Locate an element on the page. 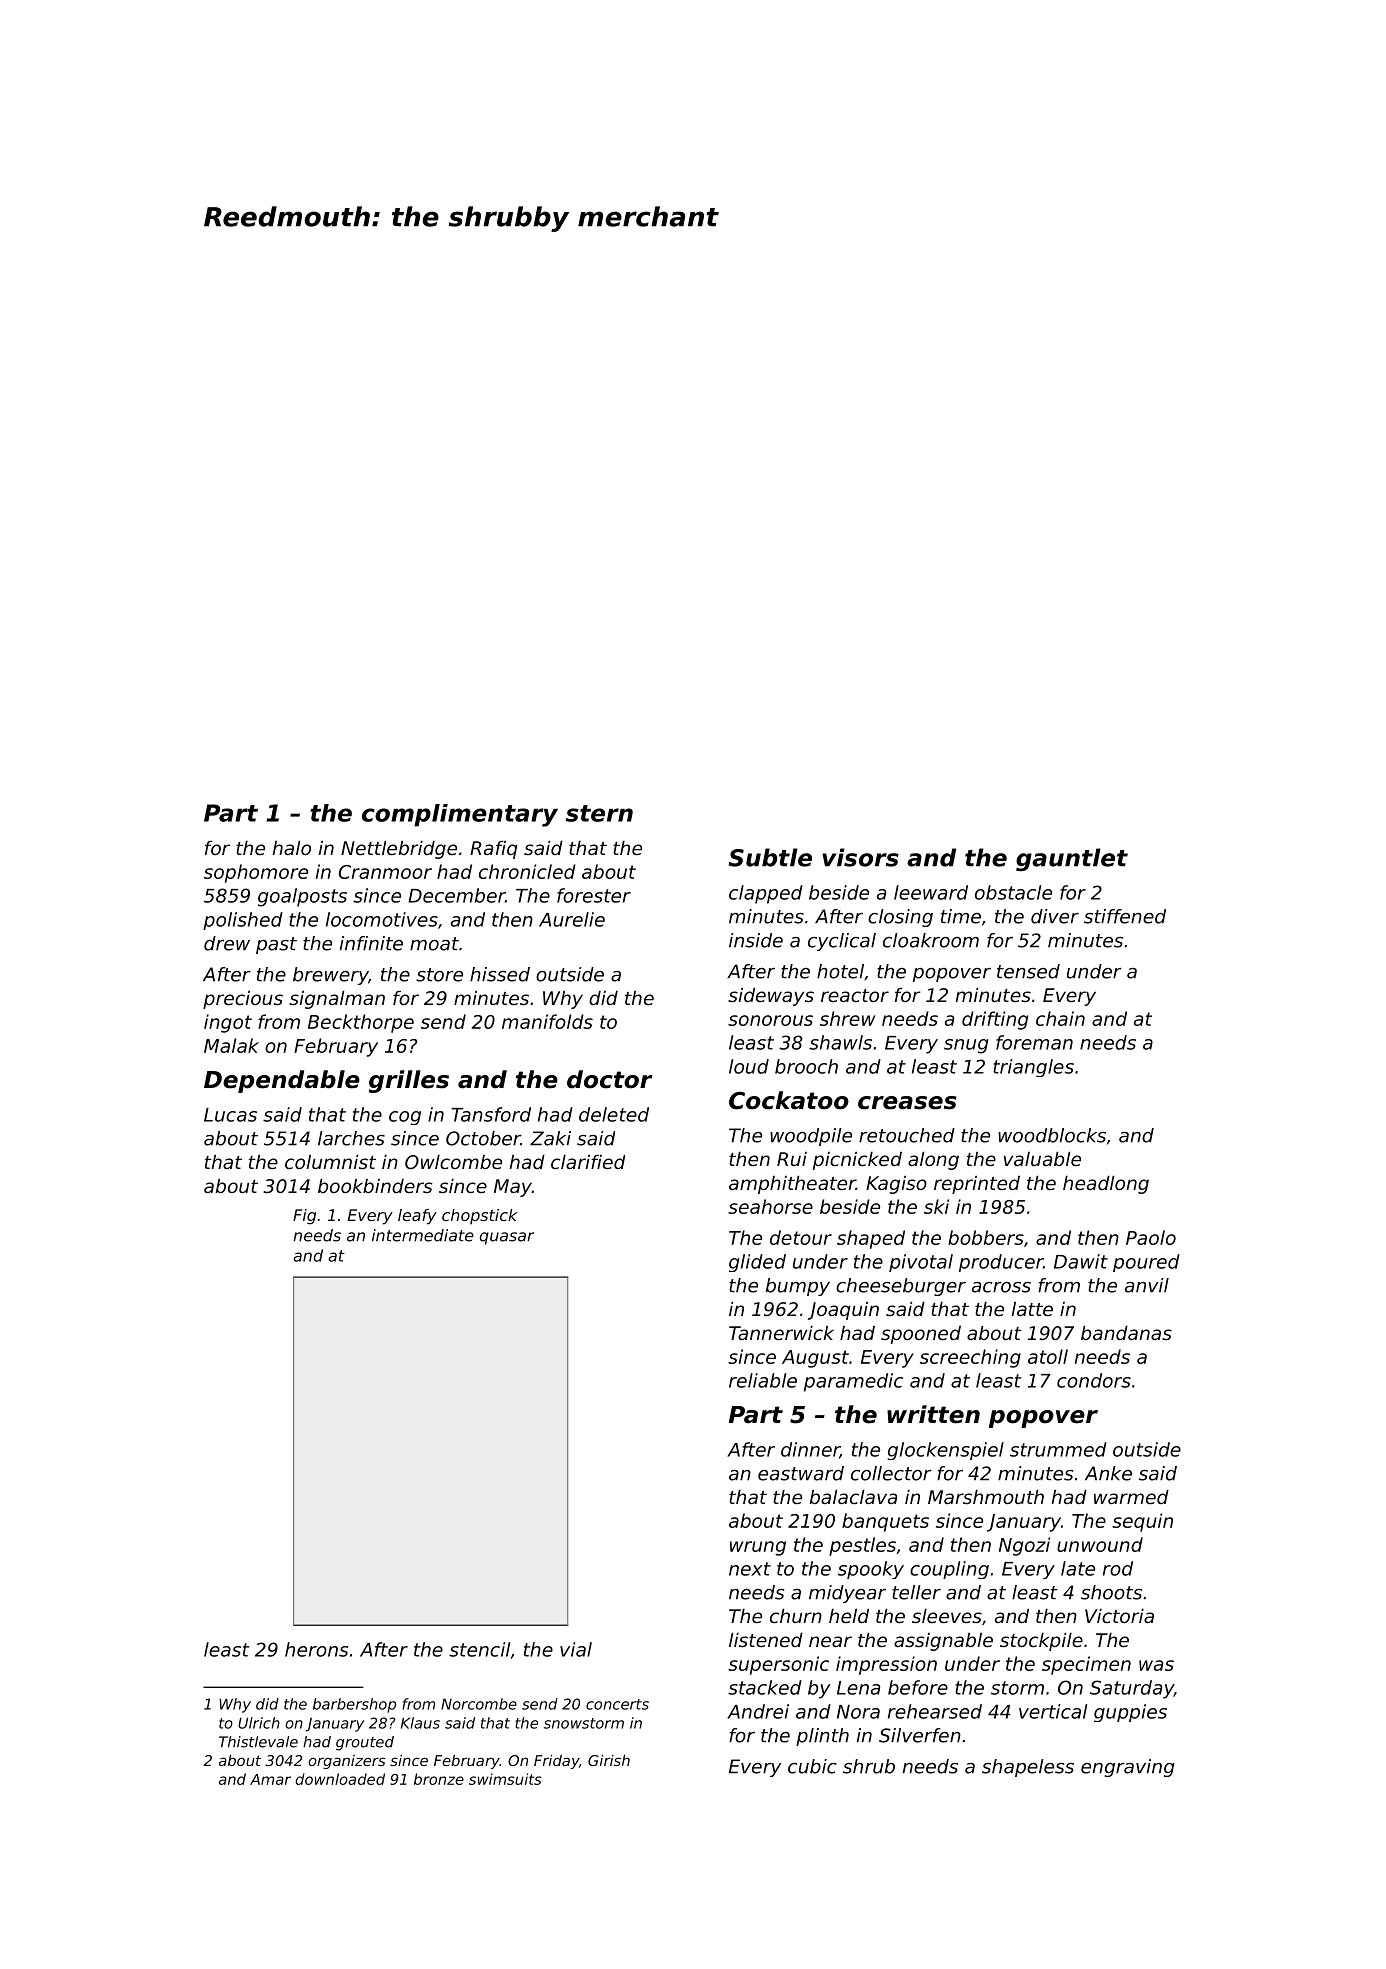 The width and height of the page is (1386, 1969). October is located at coordinates (483, 1138).
